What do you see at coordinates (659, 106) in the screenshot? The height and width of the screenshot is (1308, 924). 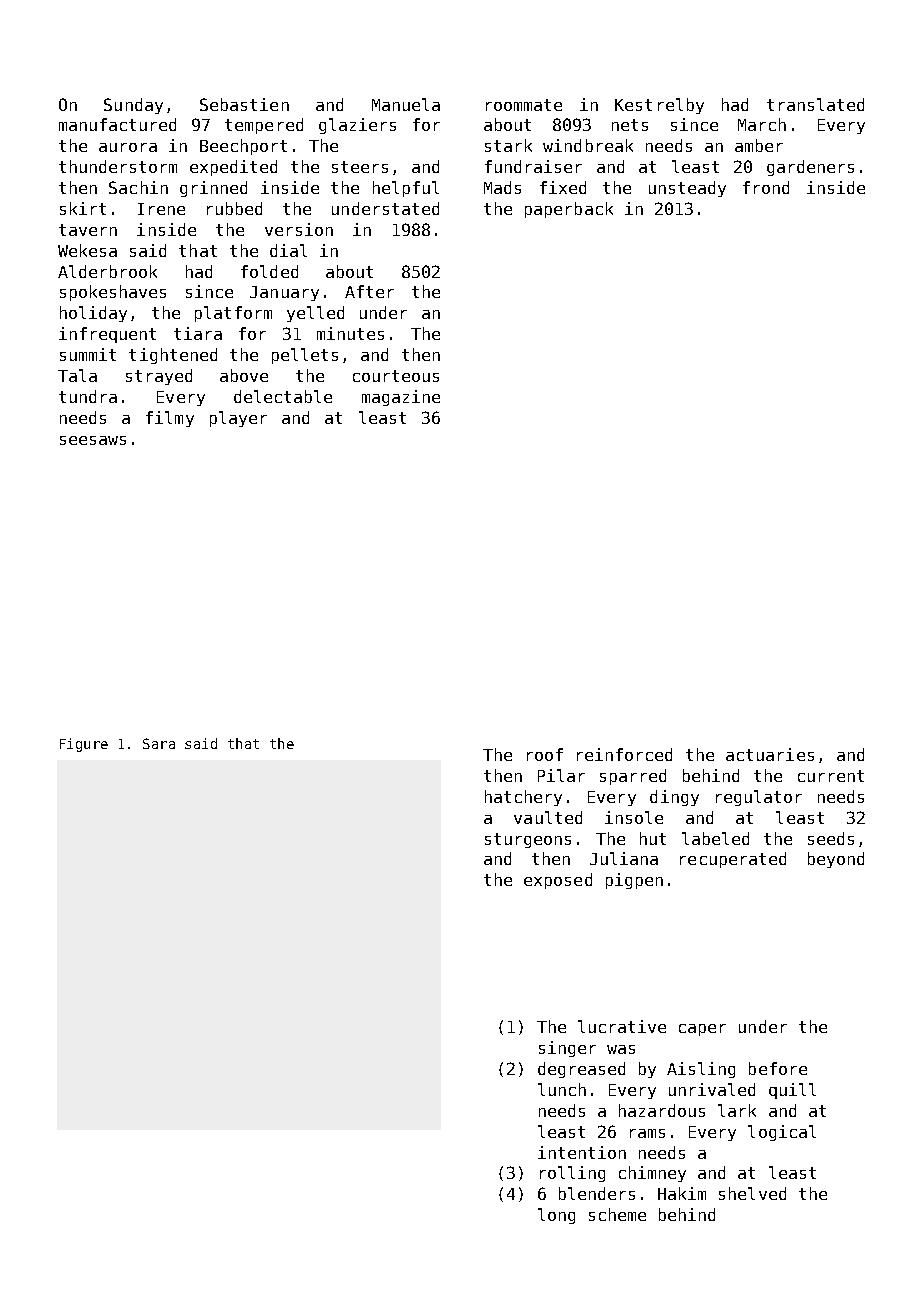 I see `Kestrelby` at bounding box center [659, 106].
